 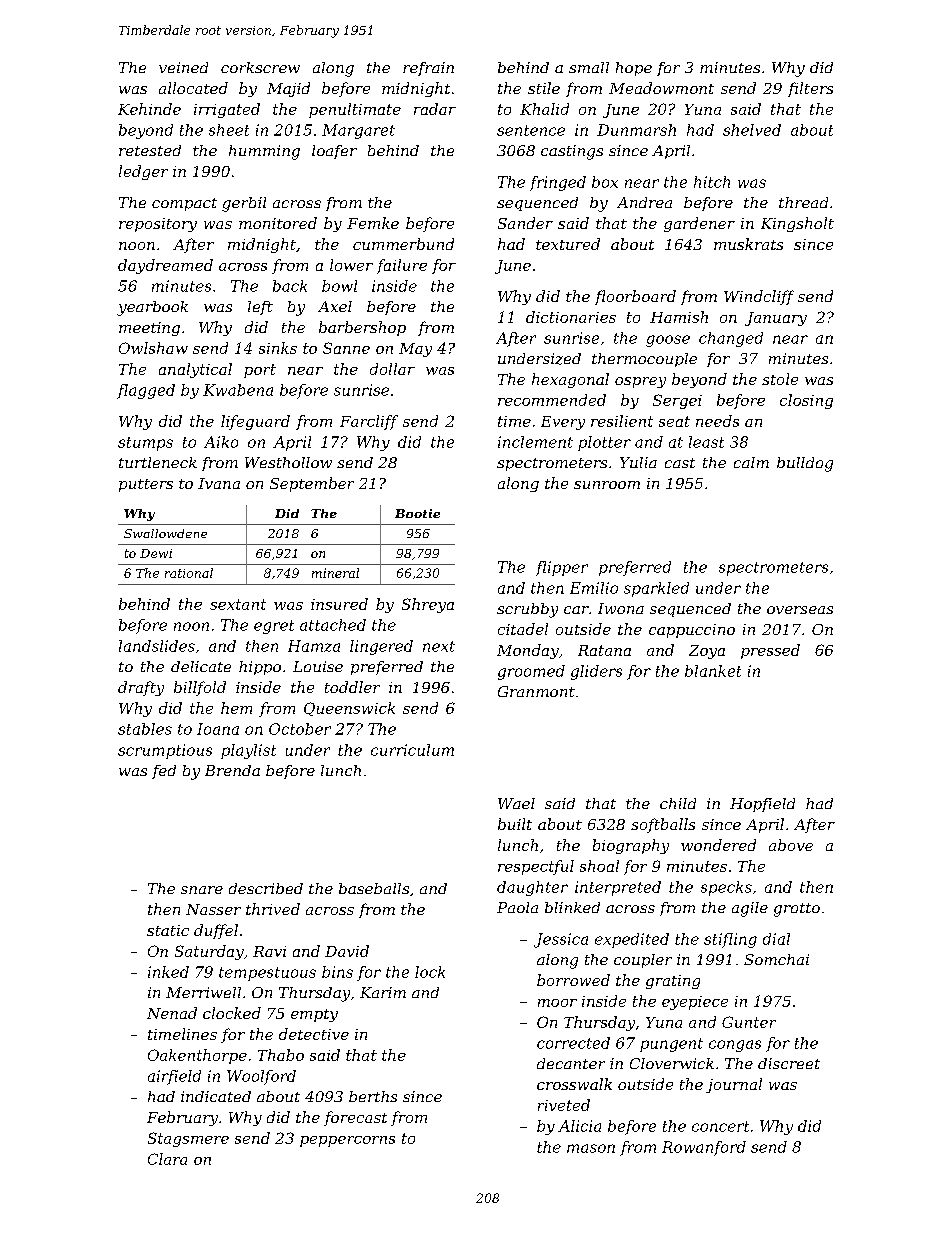 What do you see at coordinates (544, 88) in the image?
I see `stile` at bounding box center [544, 88].
